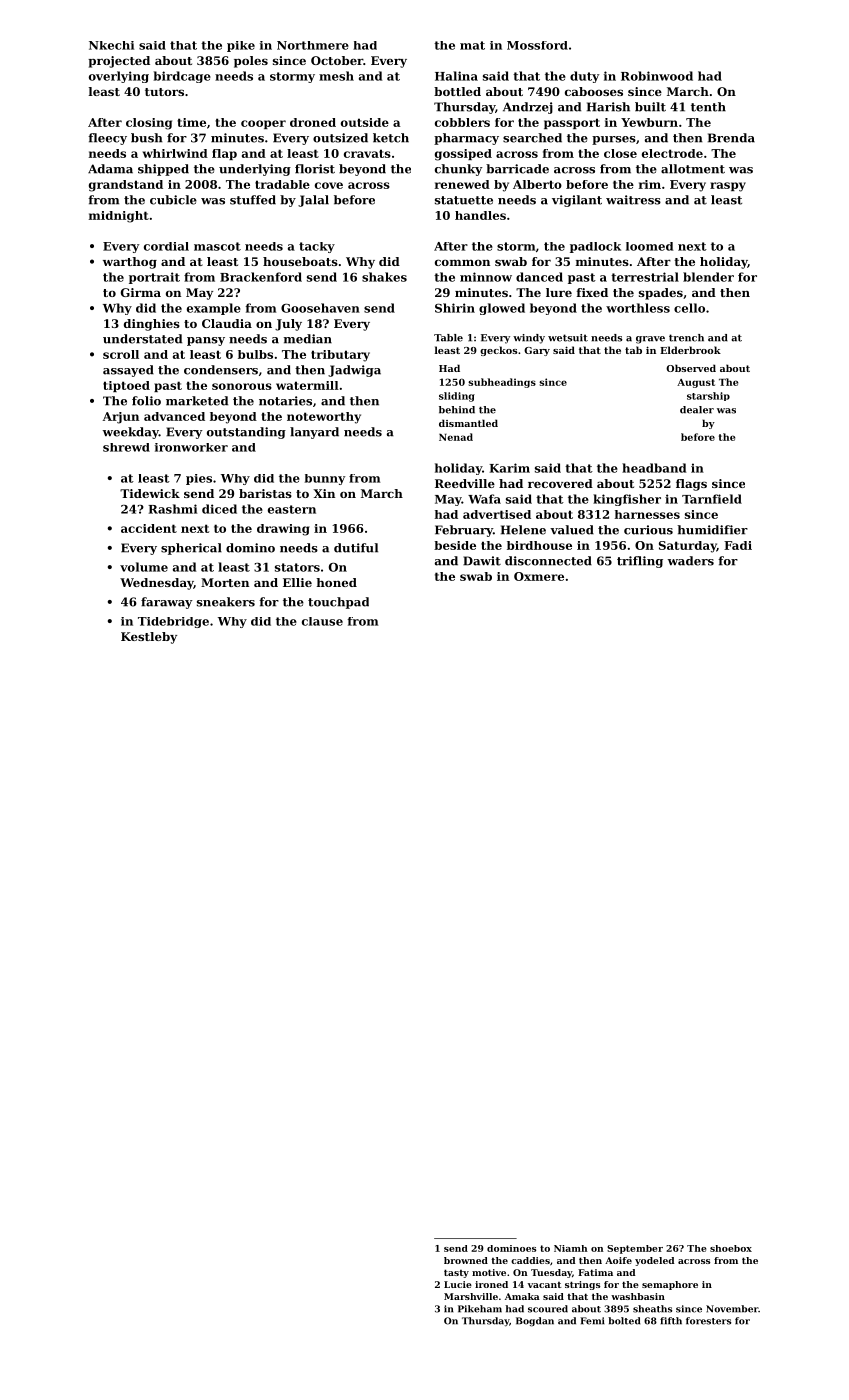 This screenshot has width=849, height=1400. What do you see at coordinates (691, 485) in the screenshot?
I see `flags` at bounding box center [691, 485].
